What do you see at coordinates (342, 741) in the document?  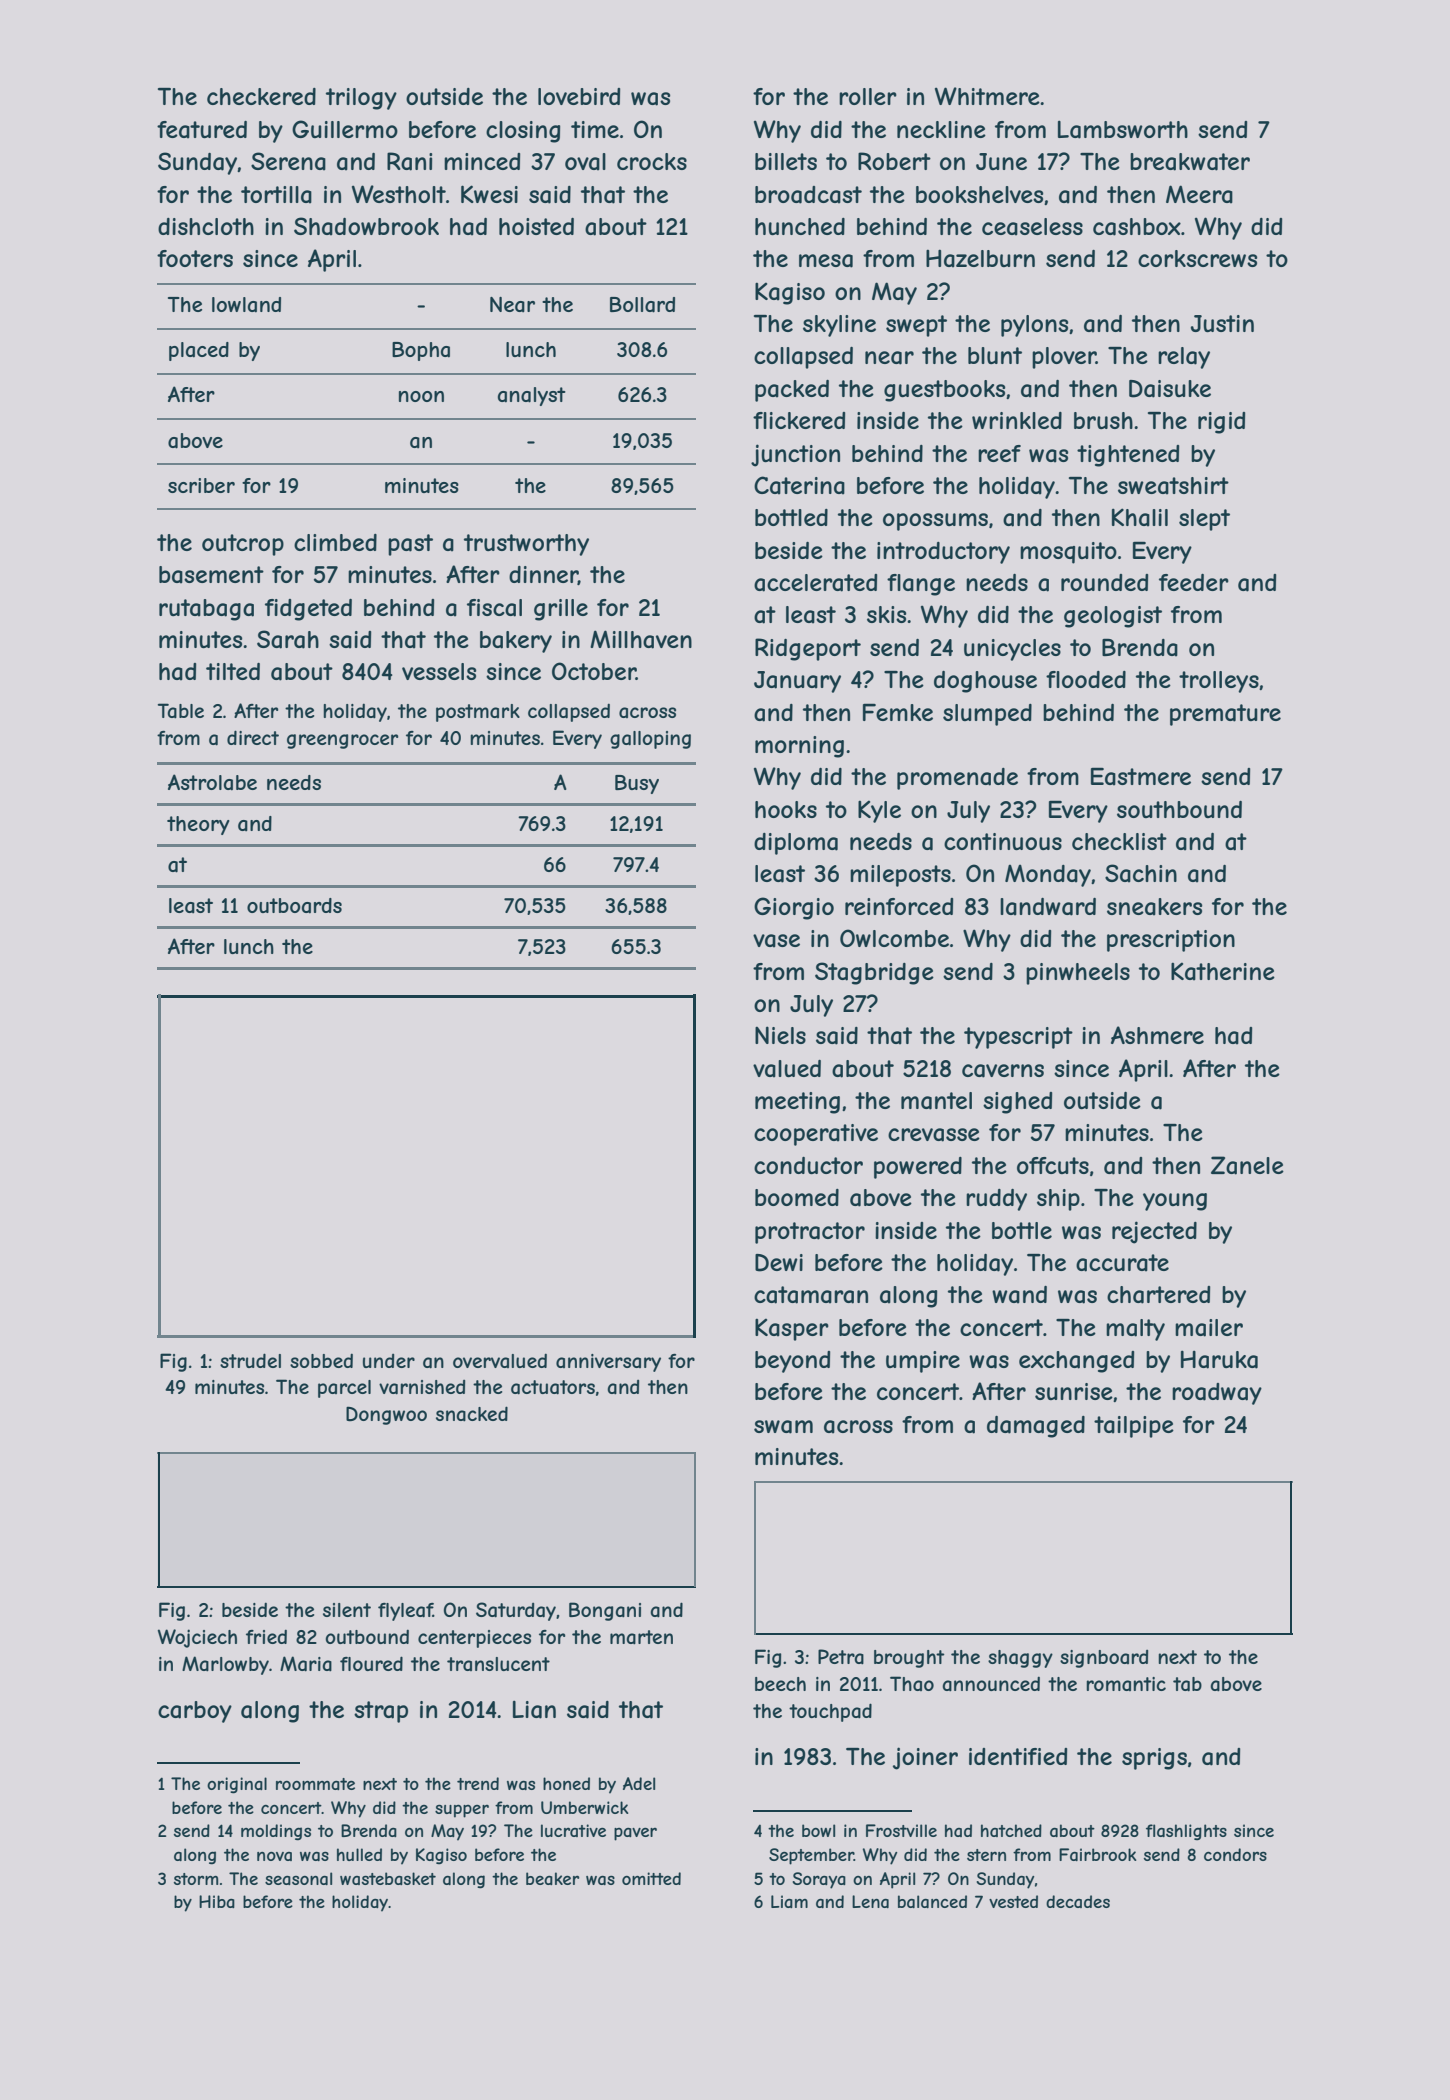 I see `greengrocer` at bounding box center [342, 741].
